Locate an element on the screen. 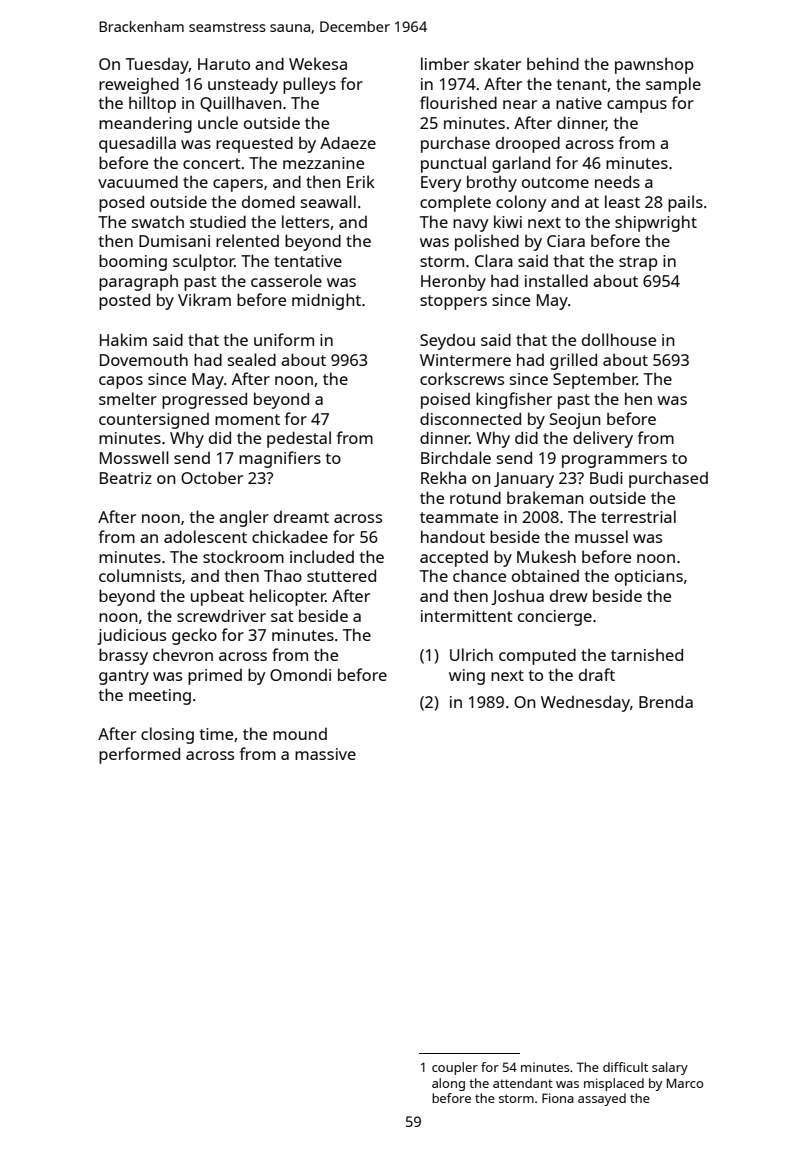 The width and height of the screenshot is (810, 1150). Tuesday is located at coordinates (157, 66).
